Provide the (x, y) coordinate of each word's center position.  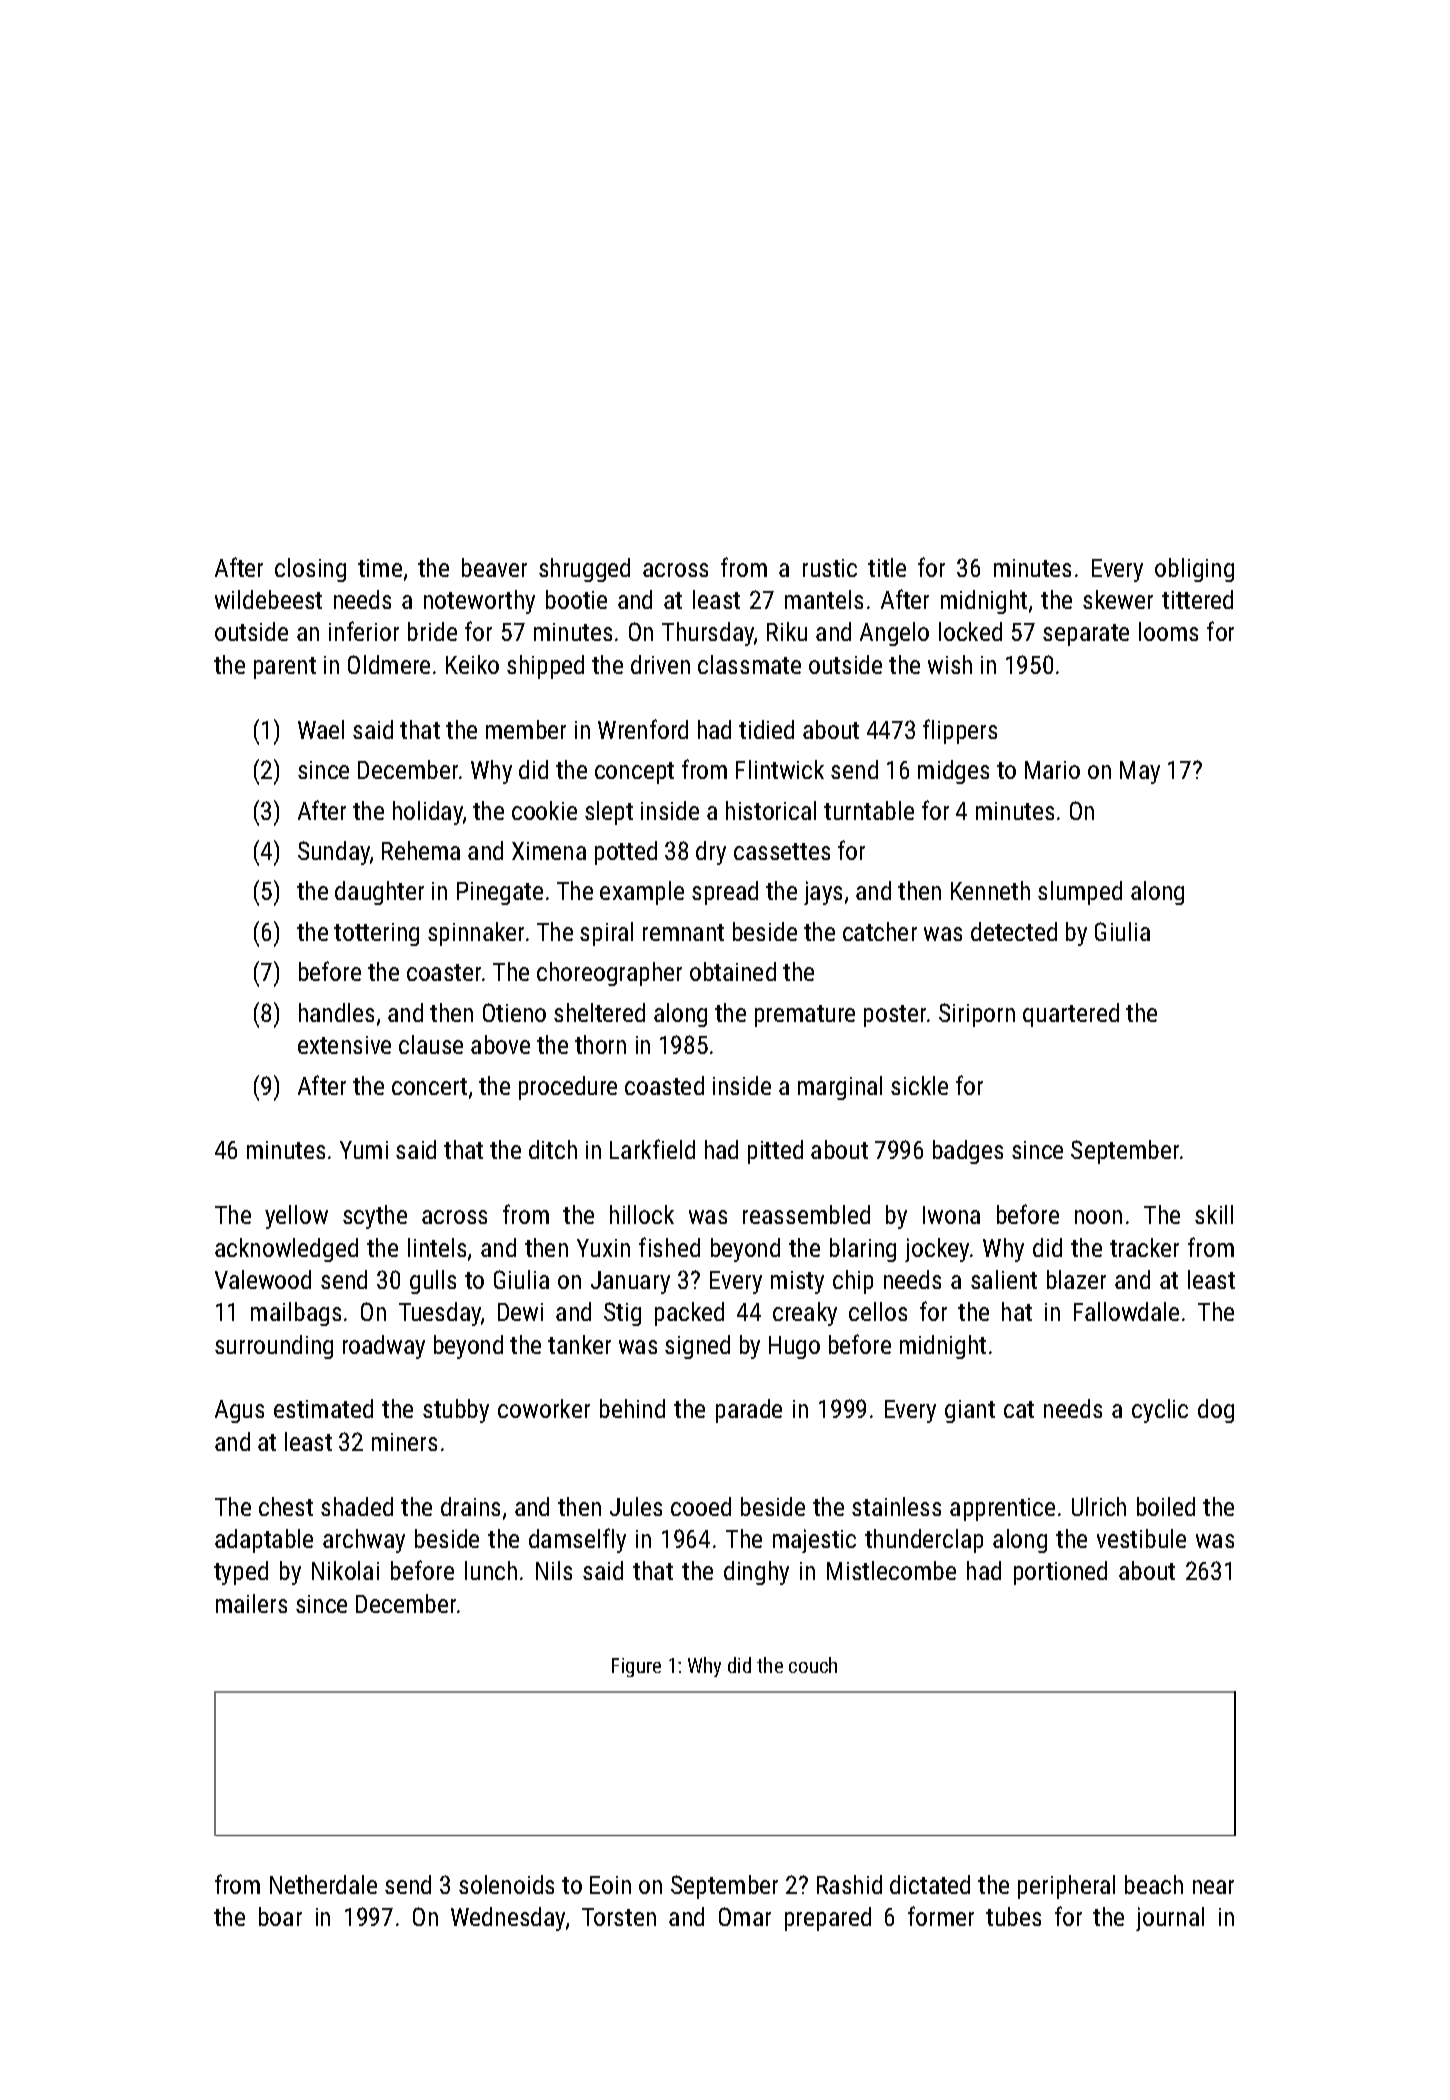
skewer (1118, 599)
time (380, 568)
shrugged (584, 570)
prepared (828, 1919)
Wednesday (508, 1919)
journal (1170, 1919)
